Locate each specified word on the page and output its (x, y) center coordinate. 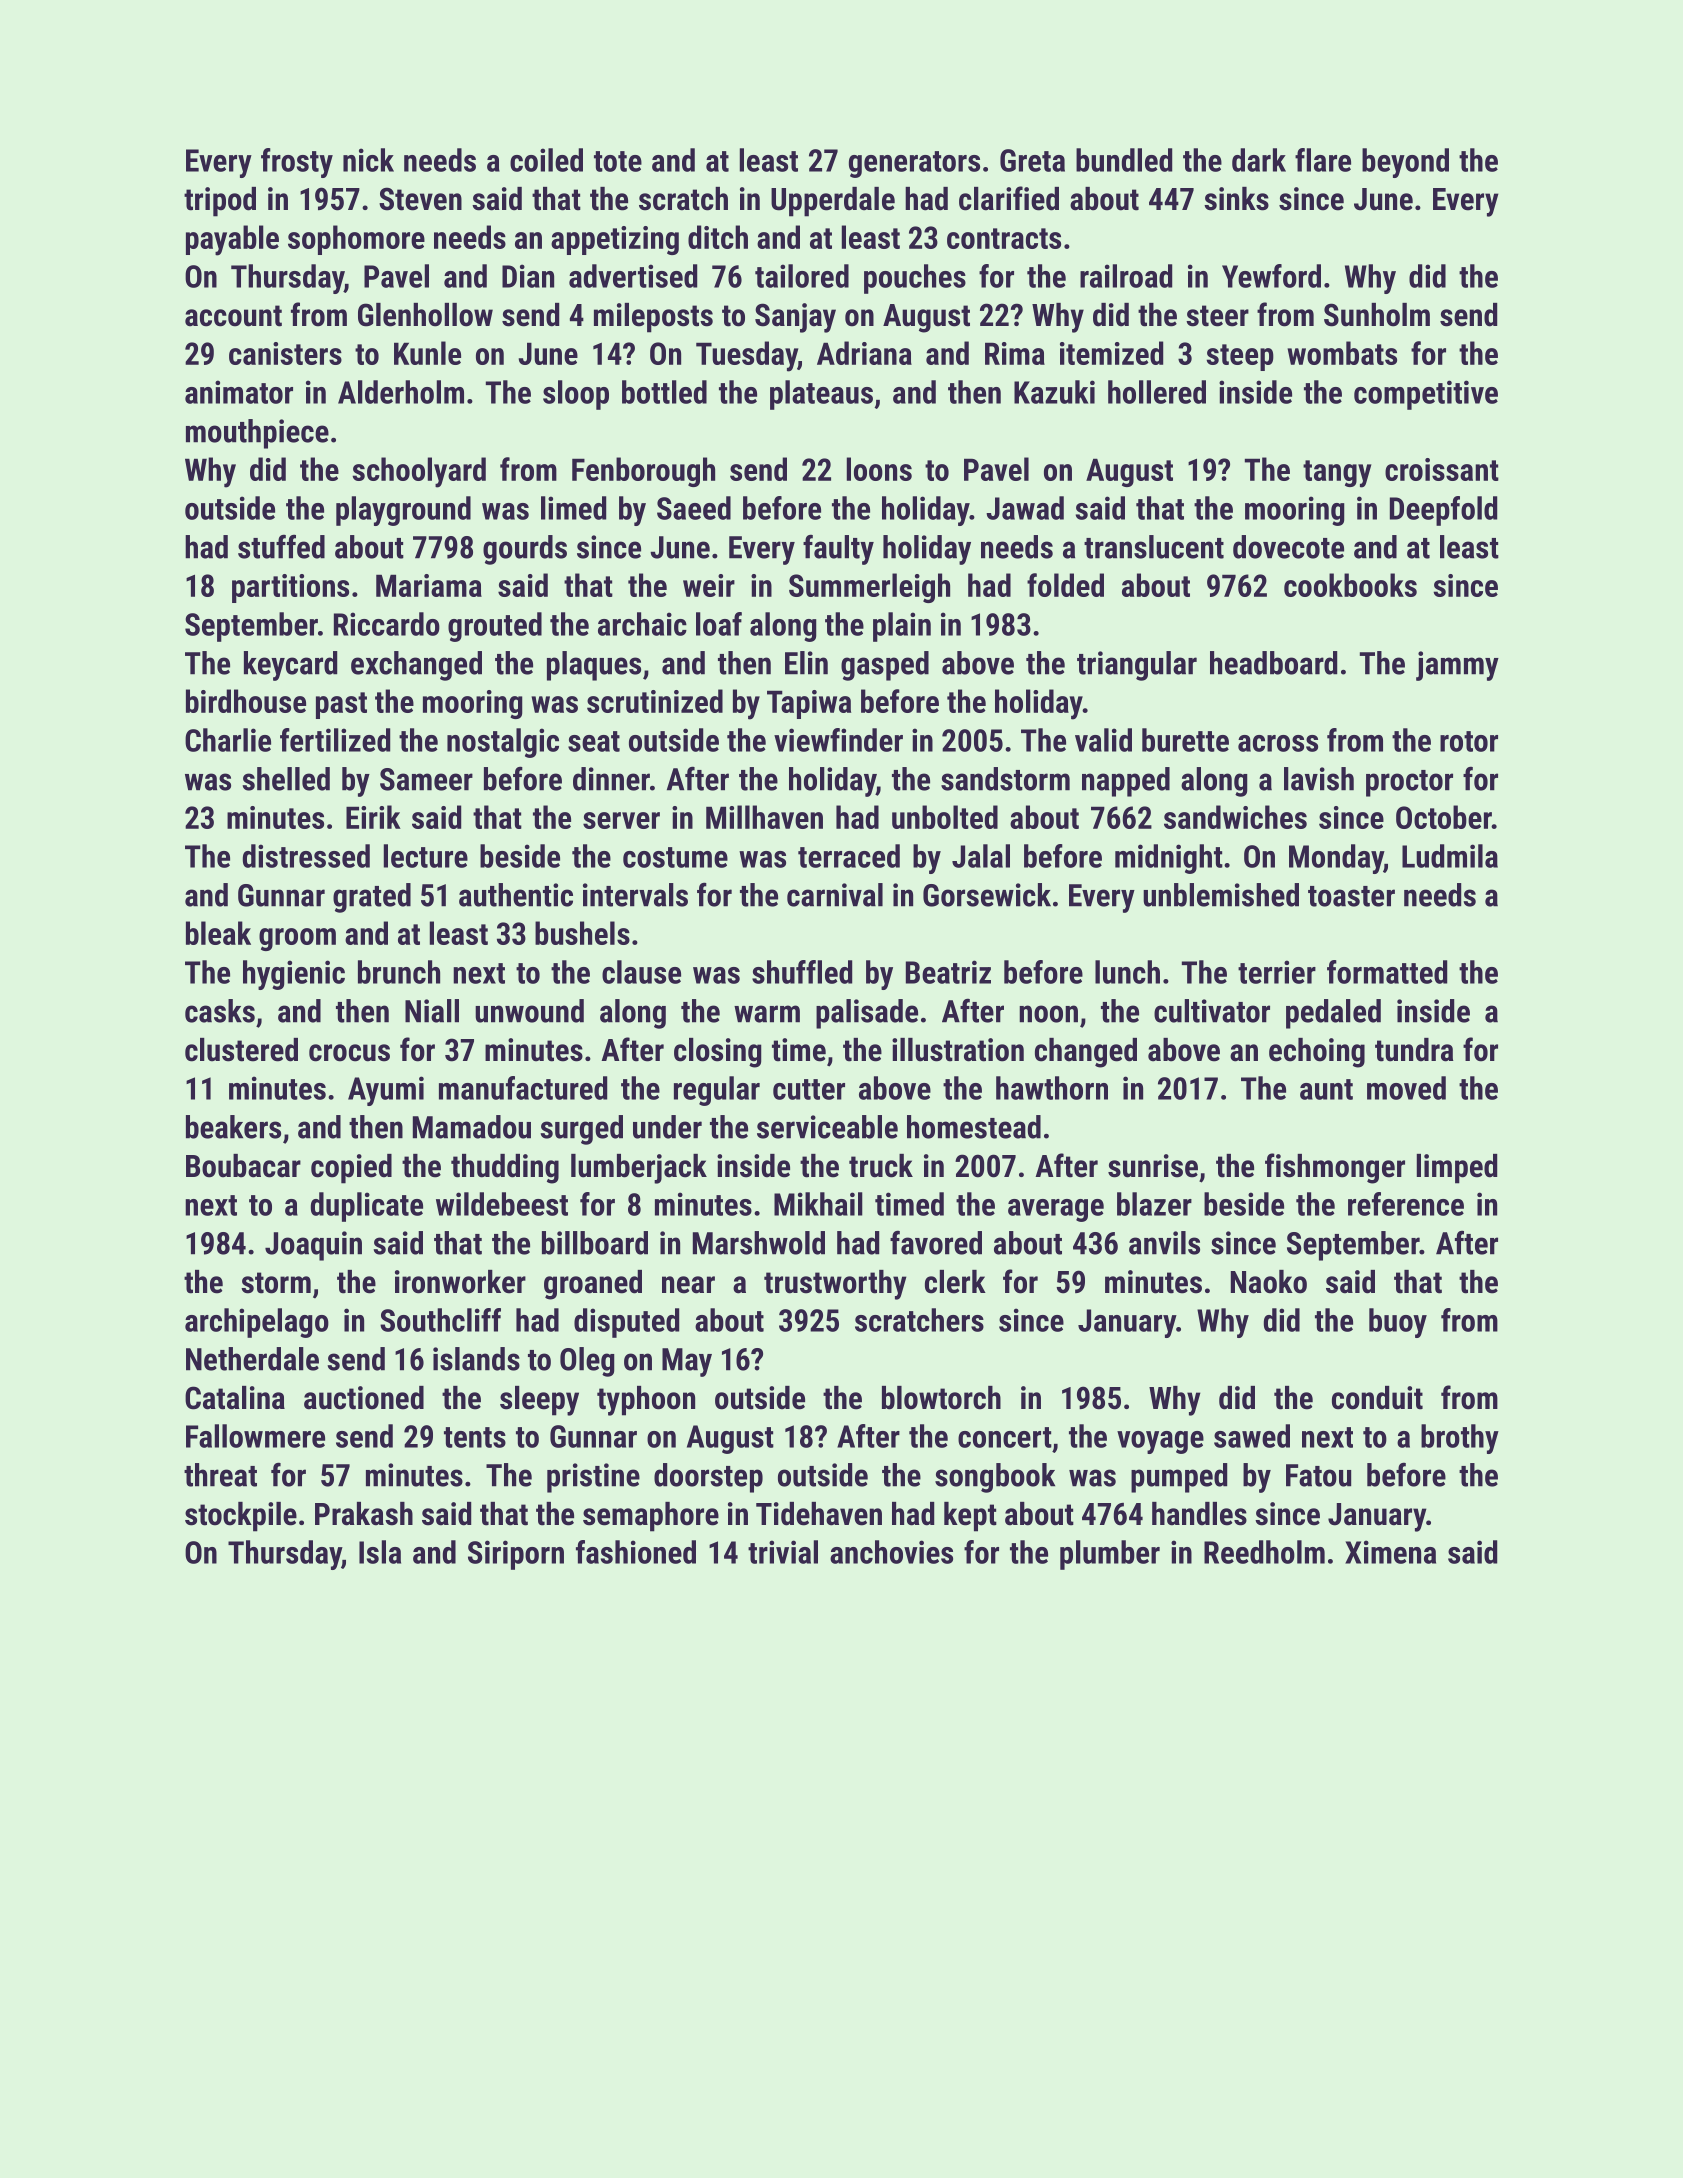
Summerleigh (869, 588)
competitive (1426, 395)
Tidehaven (819, 1514)
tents (475, 1437)
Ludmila (1450, 856)
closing (717, 1053)
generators (914, 164)
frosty (297, 163)
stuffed (281, 547)
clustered (241, 1050)
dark (1259, 160)
